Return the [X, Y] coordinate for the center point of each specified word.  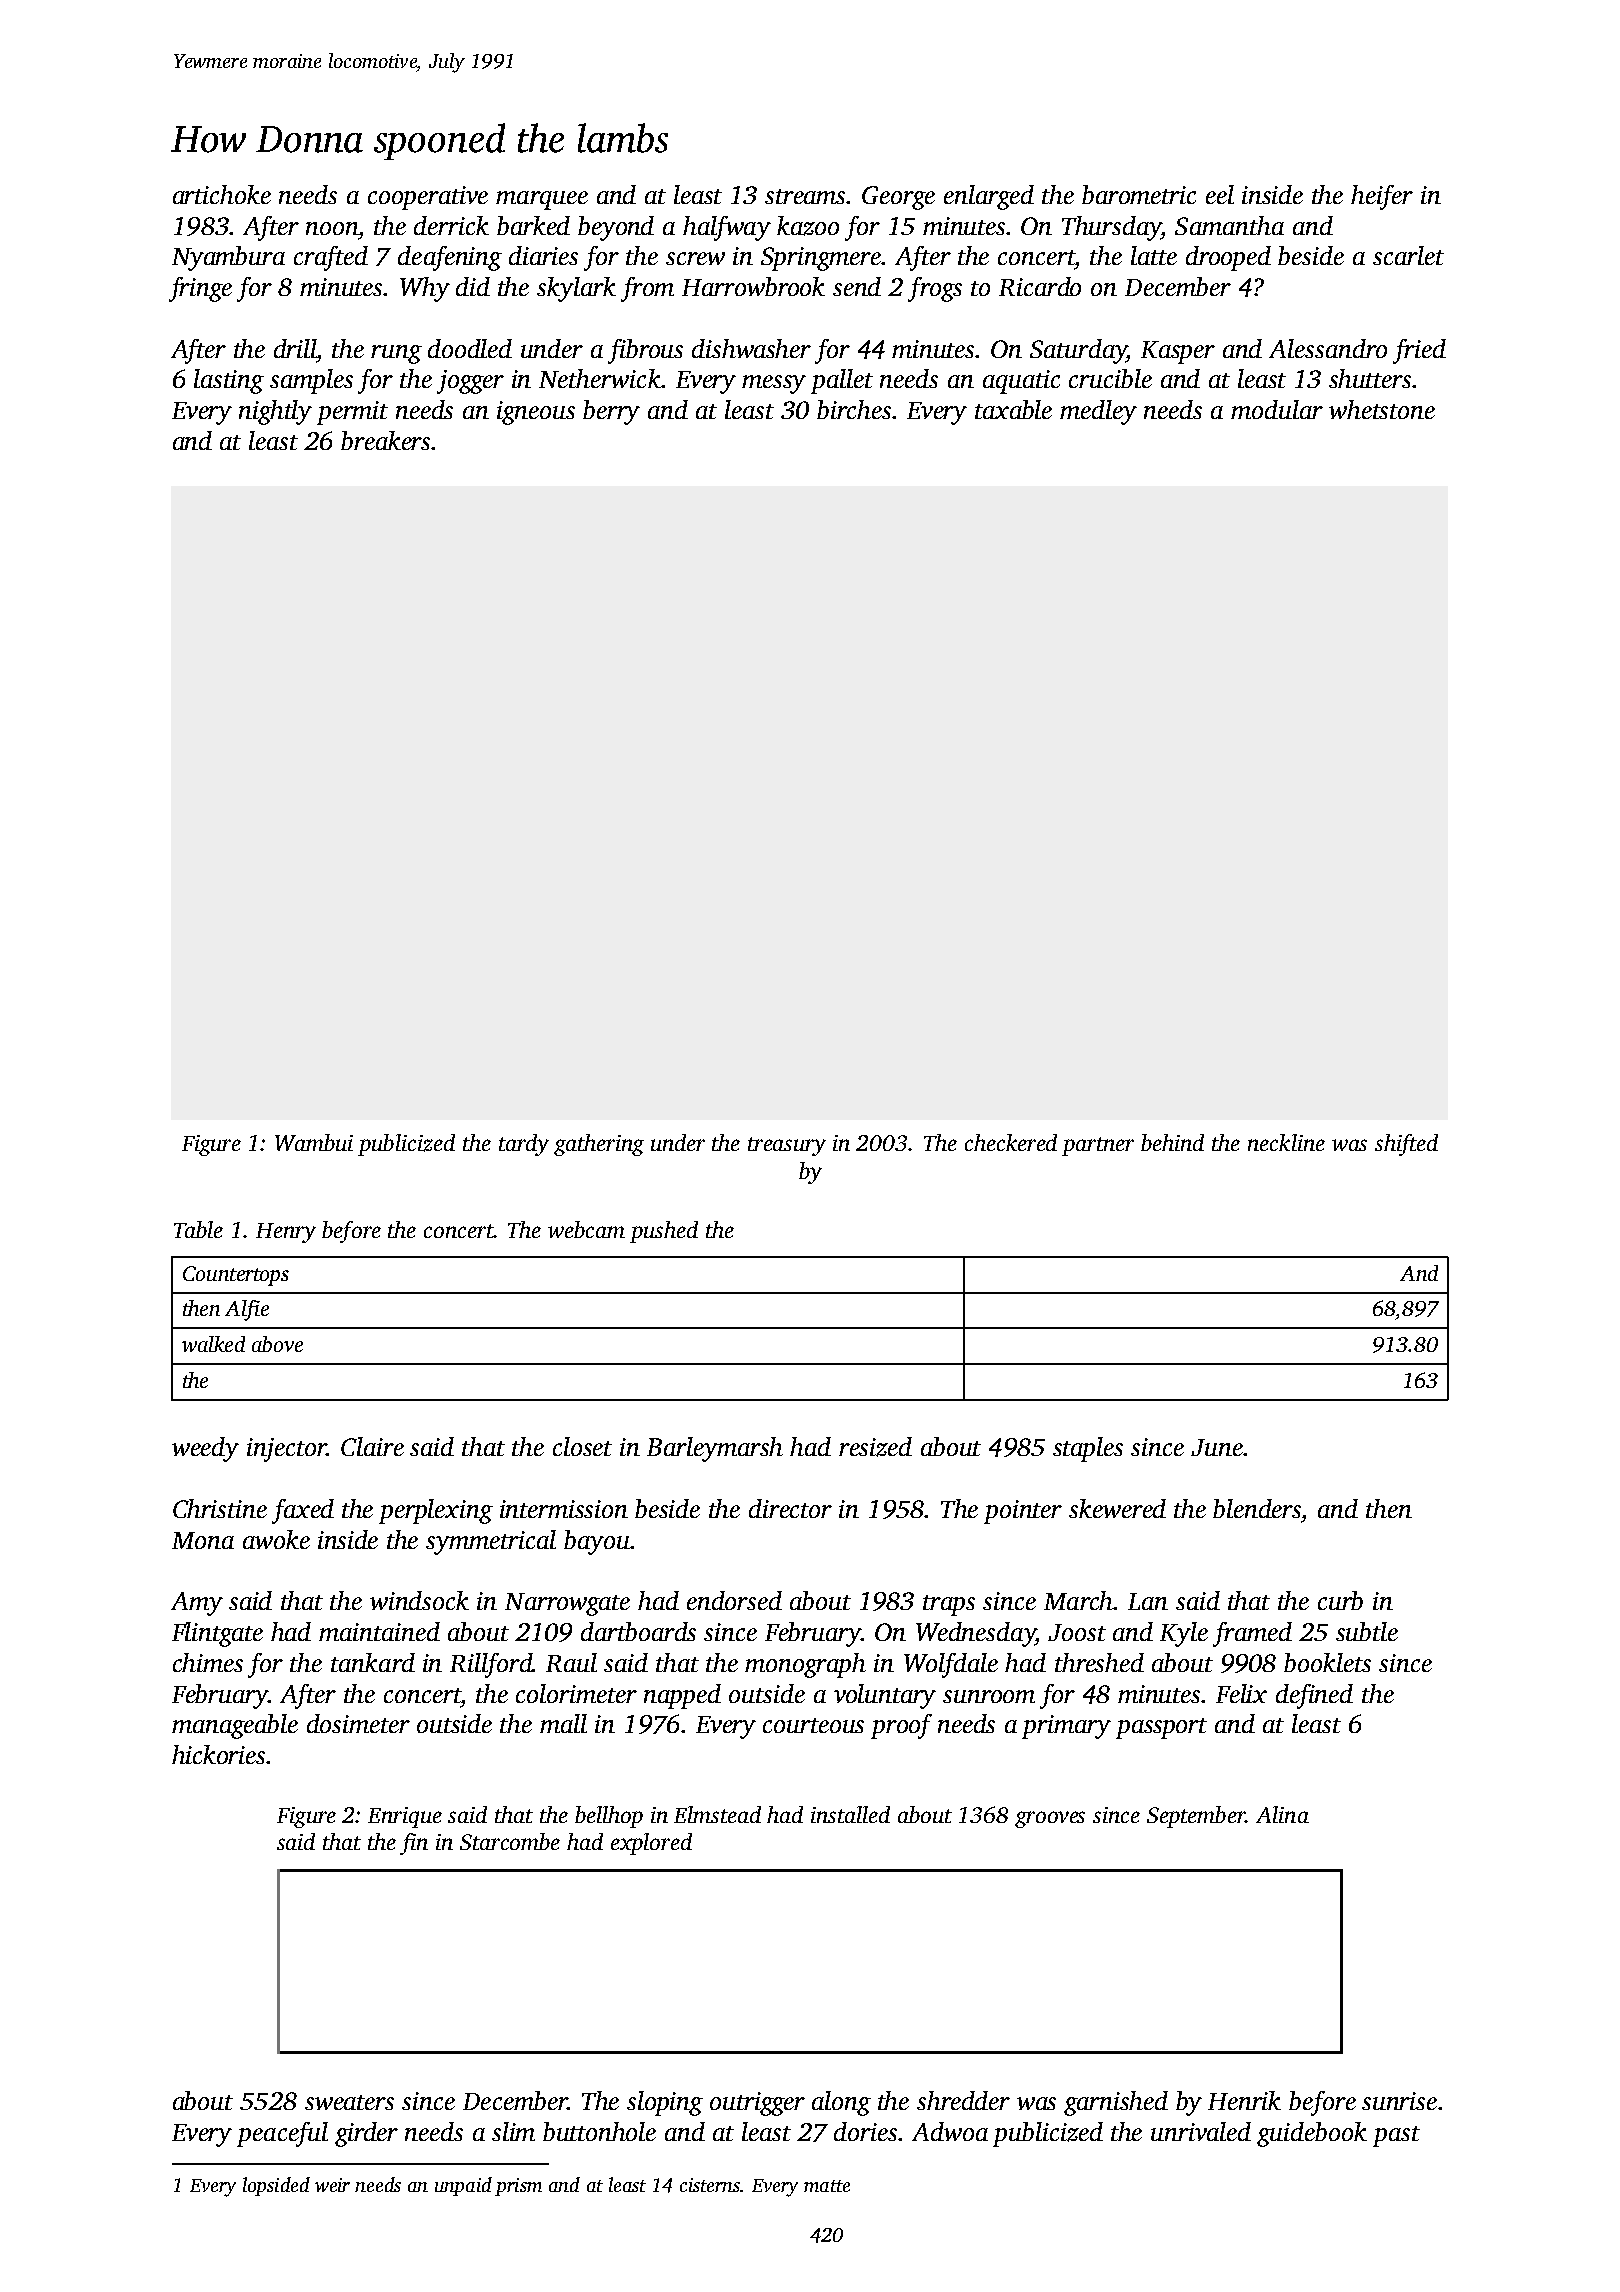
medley [1098, 412]
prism [518, 2187]
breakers [385, 440]
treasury [787, 1146]
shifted [1406, 1145]
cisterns [710, 2185]
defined [1314, 1696]
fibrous [645, 351]
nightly [275, 412]
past [1396, 2136]
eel [1220, 194]
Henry [286, 1233]
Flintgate [217, 1634]
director [790, 1508]
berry [611, 412]
